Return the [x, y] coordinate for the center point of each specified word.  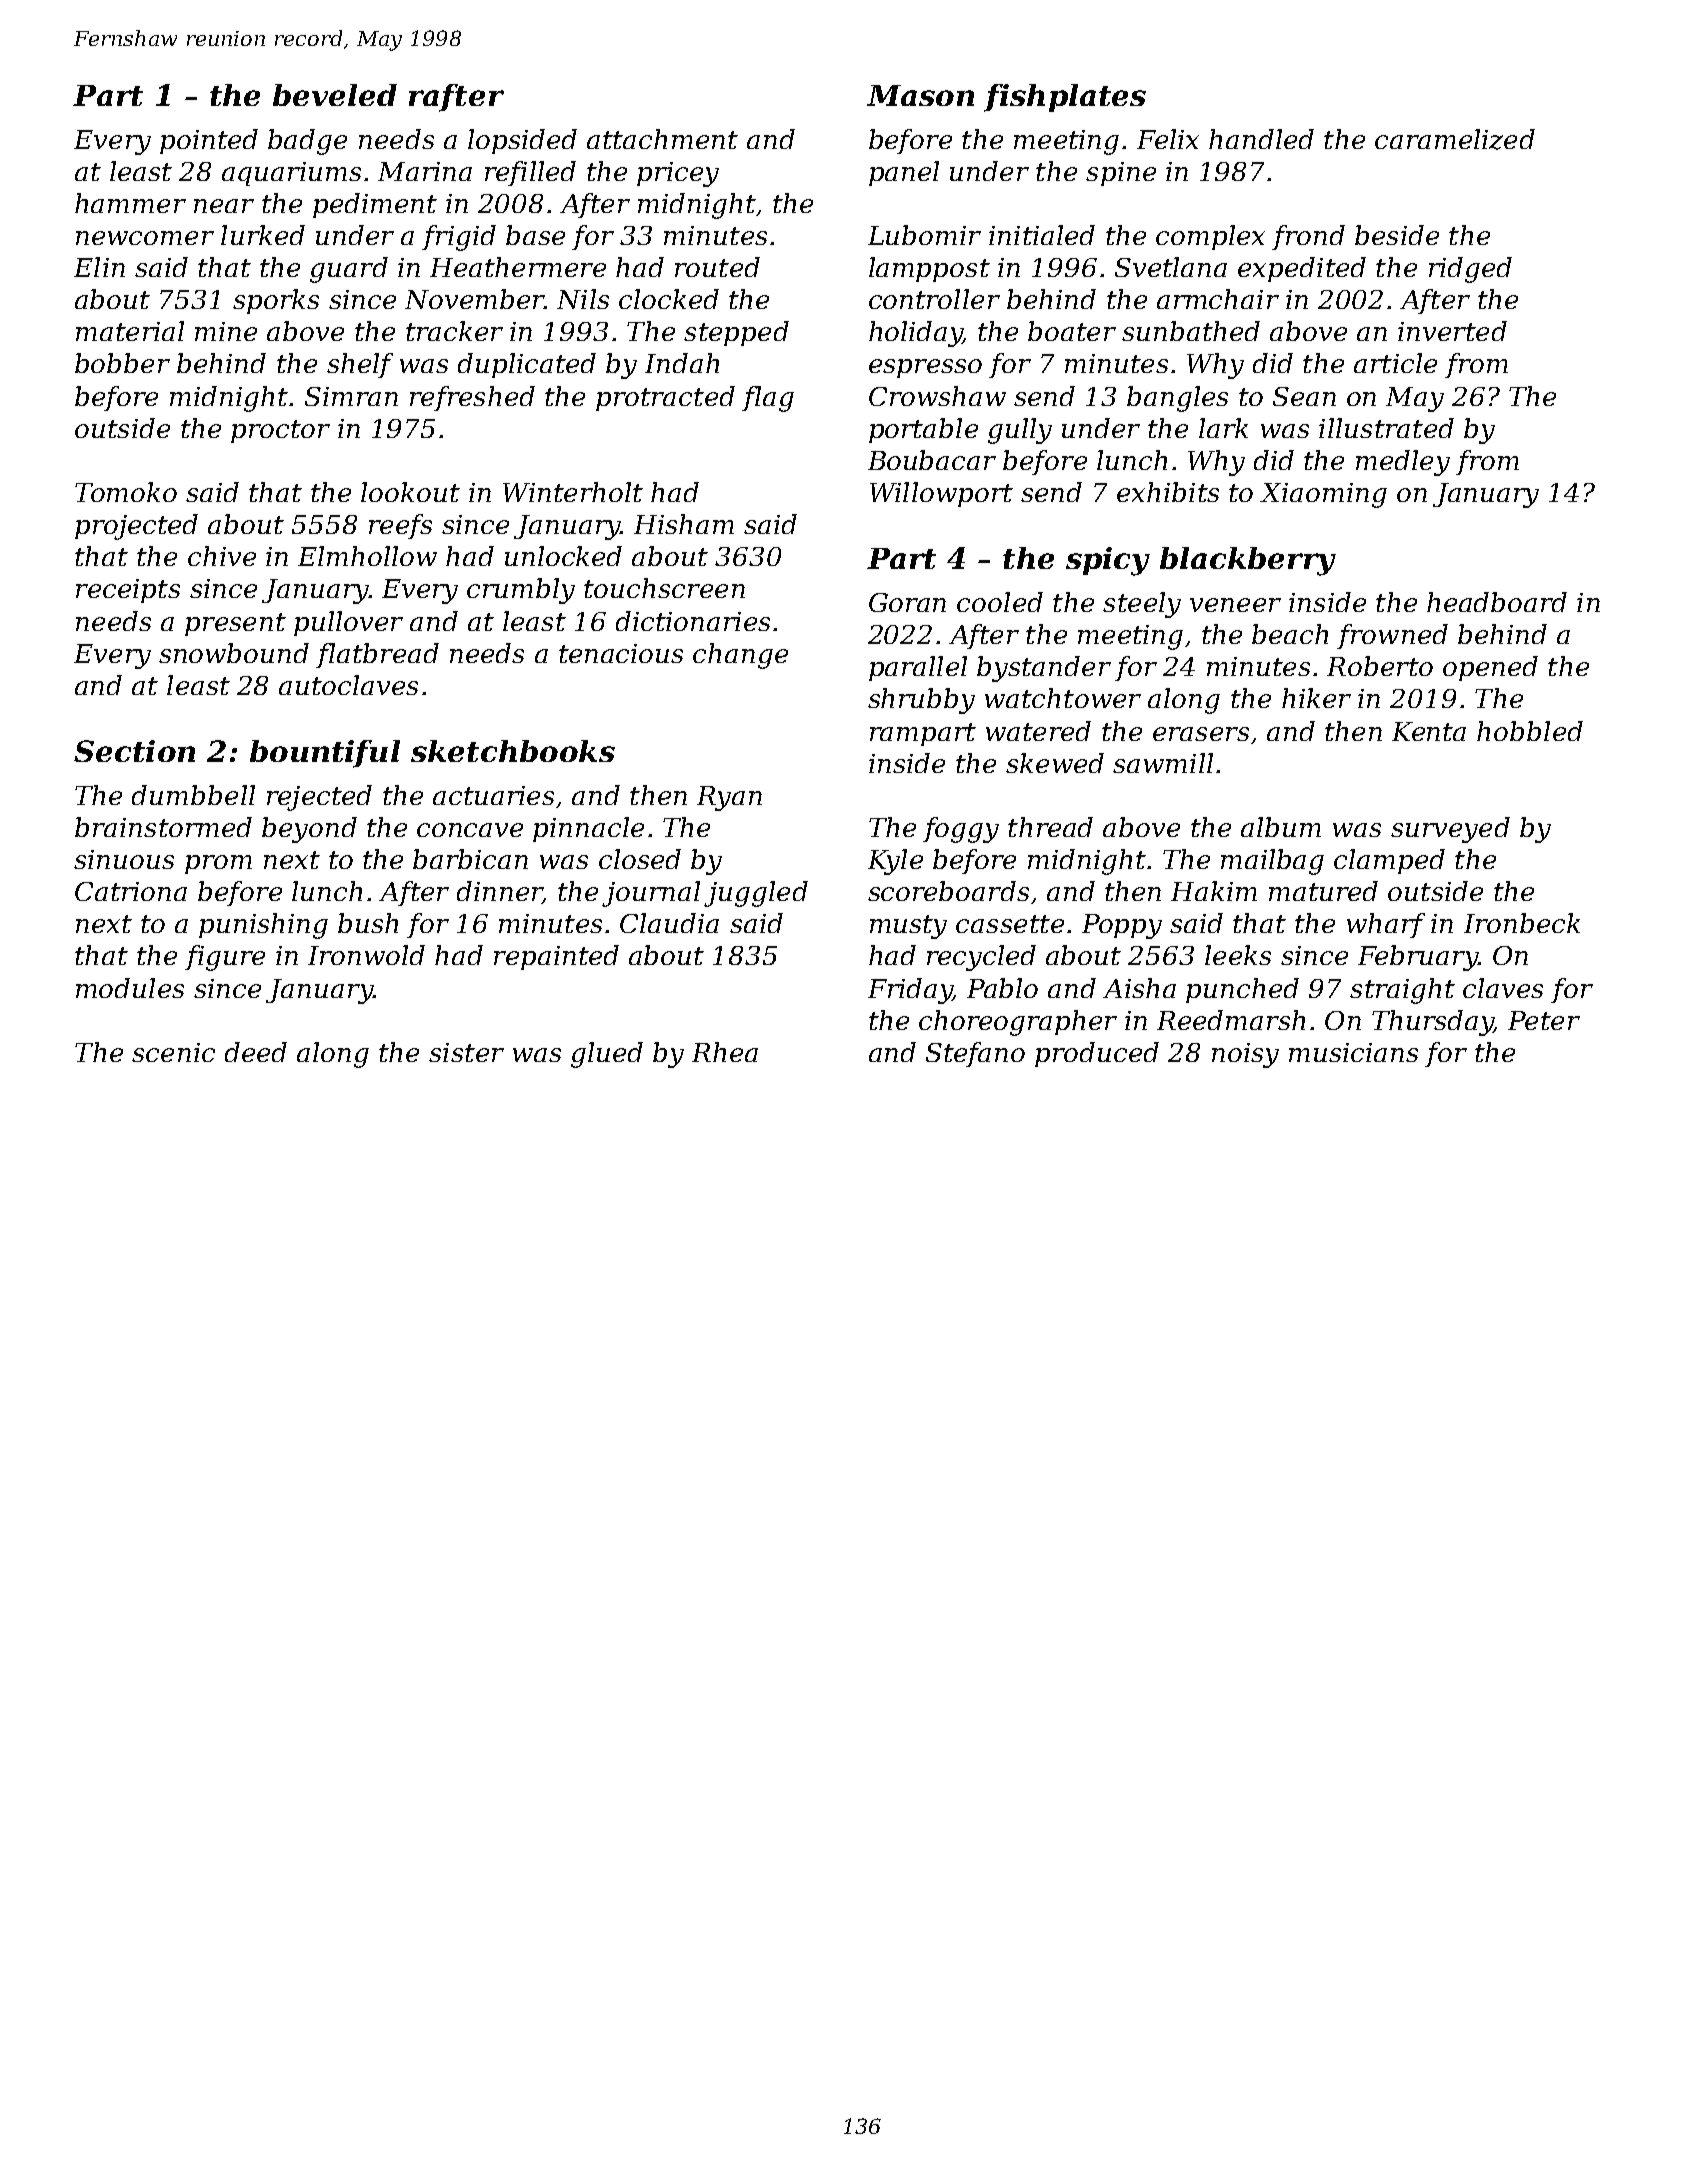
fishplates [1065, 98]
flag [768, 399]
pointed [209, 141]
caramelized [1455, 139]
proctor [280, 431]
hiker [1316, 698]
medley [1403, 463]
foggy [961, 830]
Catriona [131, 891]
